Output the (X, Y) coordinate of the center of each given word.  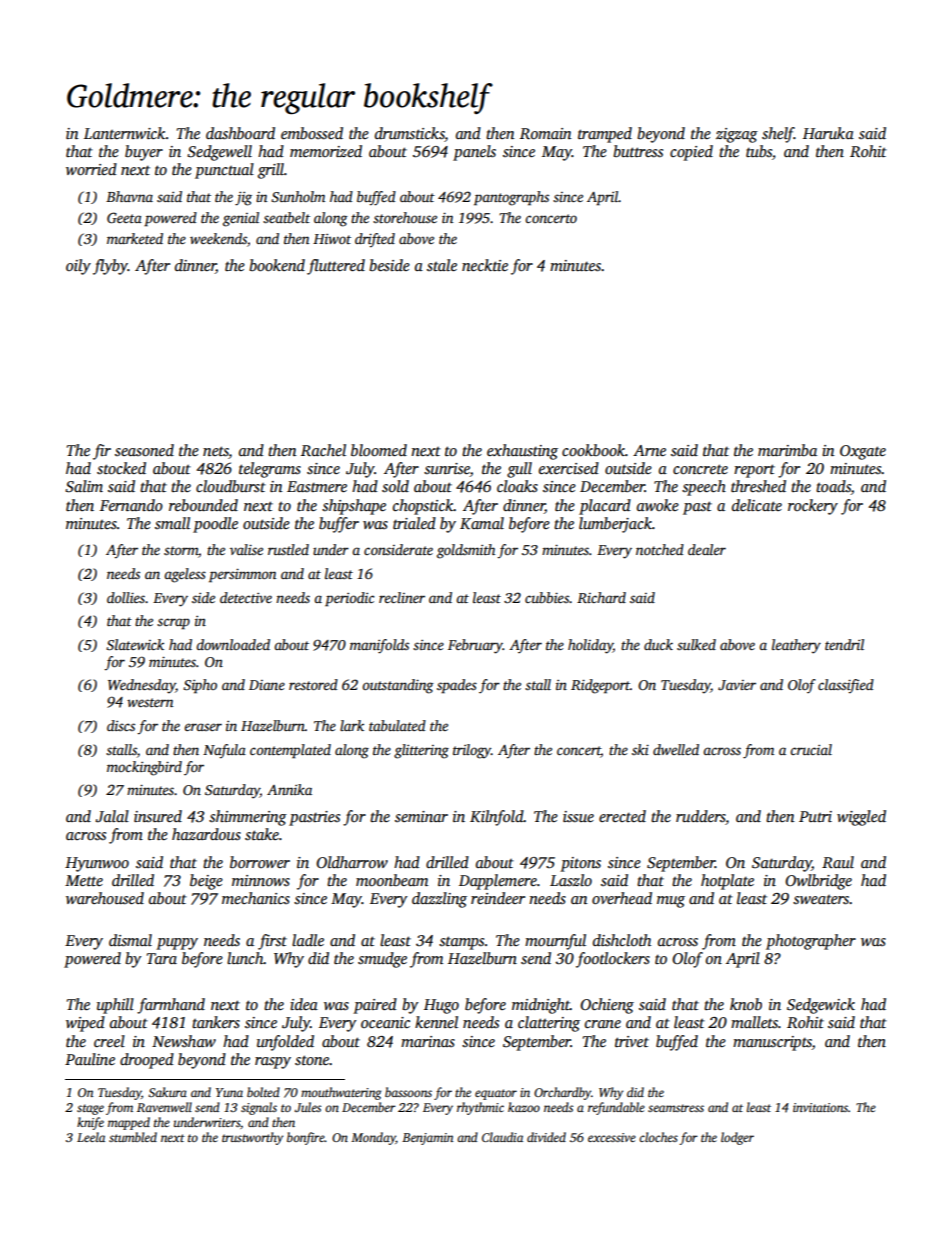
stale (442, 265)
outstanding (398, 686)
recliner (402, 597)
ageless (185, 575)
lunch (245, 958)
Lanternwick (125, 133)
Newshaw (184, 1041)
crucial (811, 749)
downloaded (233, 644)
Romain (546, 133)
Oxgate (863, 452)
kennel (436, 1022)
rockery (813, 507)
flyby (110, 267)
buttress (638, 151)
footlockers (613, 960)
